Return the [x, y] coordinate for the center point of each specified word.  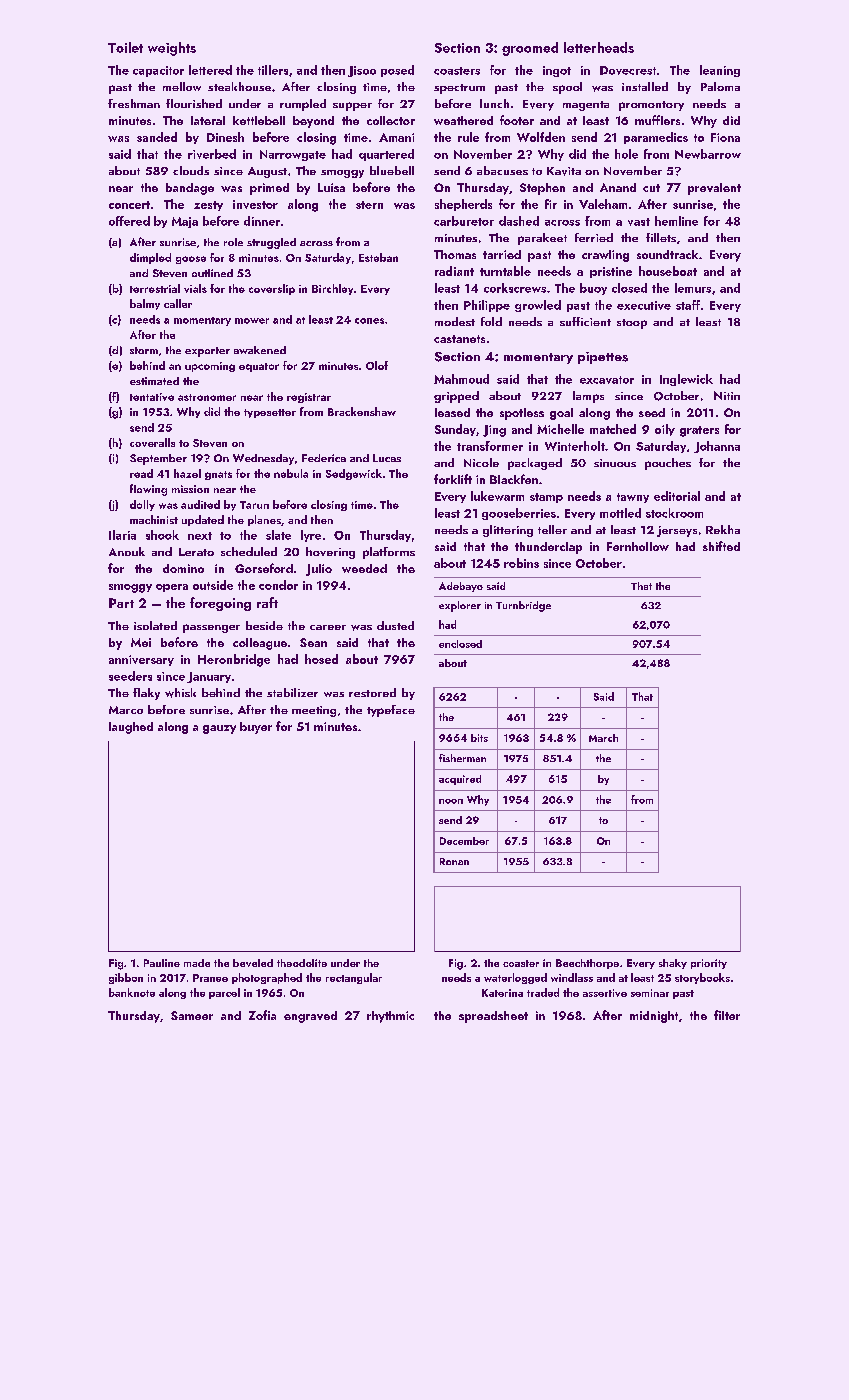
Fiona [725, 137]
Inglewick [686, 380]
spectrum [459, 89]
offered [129, 221]
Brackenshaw [362, 411]
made [197, 963]
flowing [148, 490]
